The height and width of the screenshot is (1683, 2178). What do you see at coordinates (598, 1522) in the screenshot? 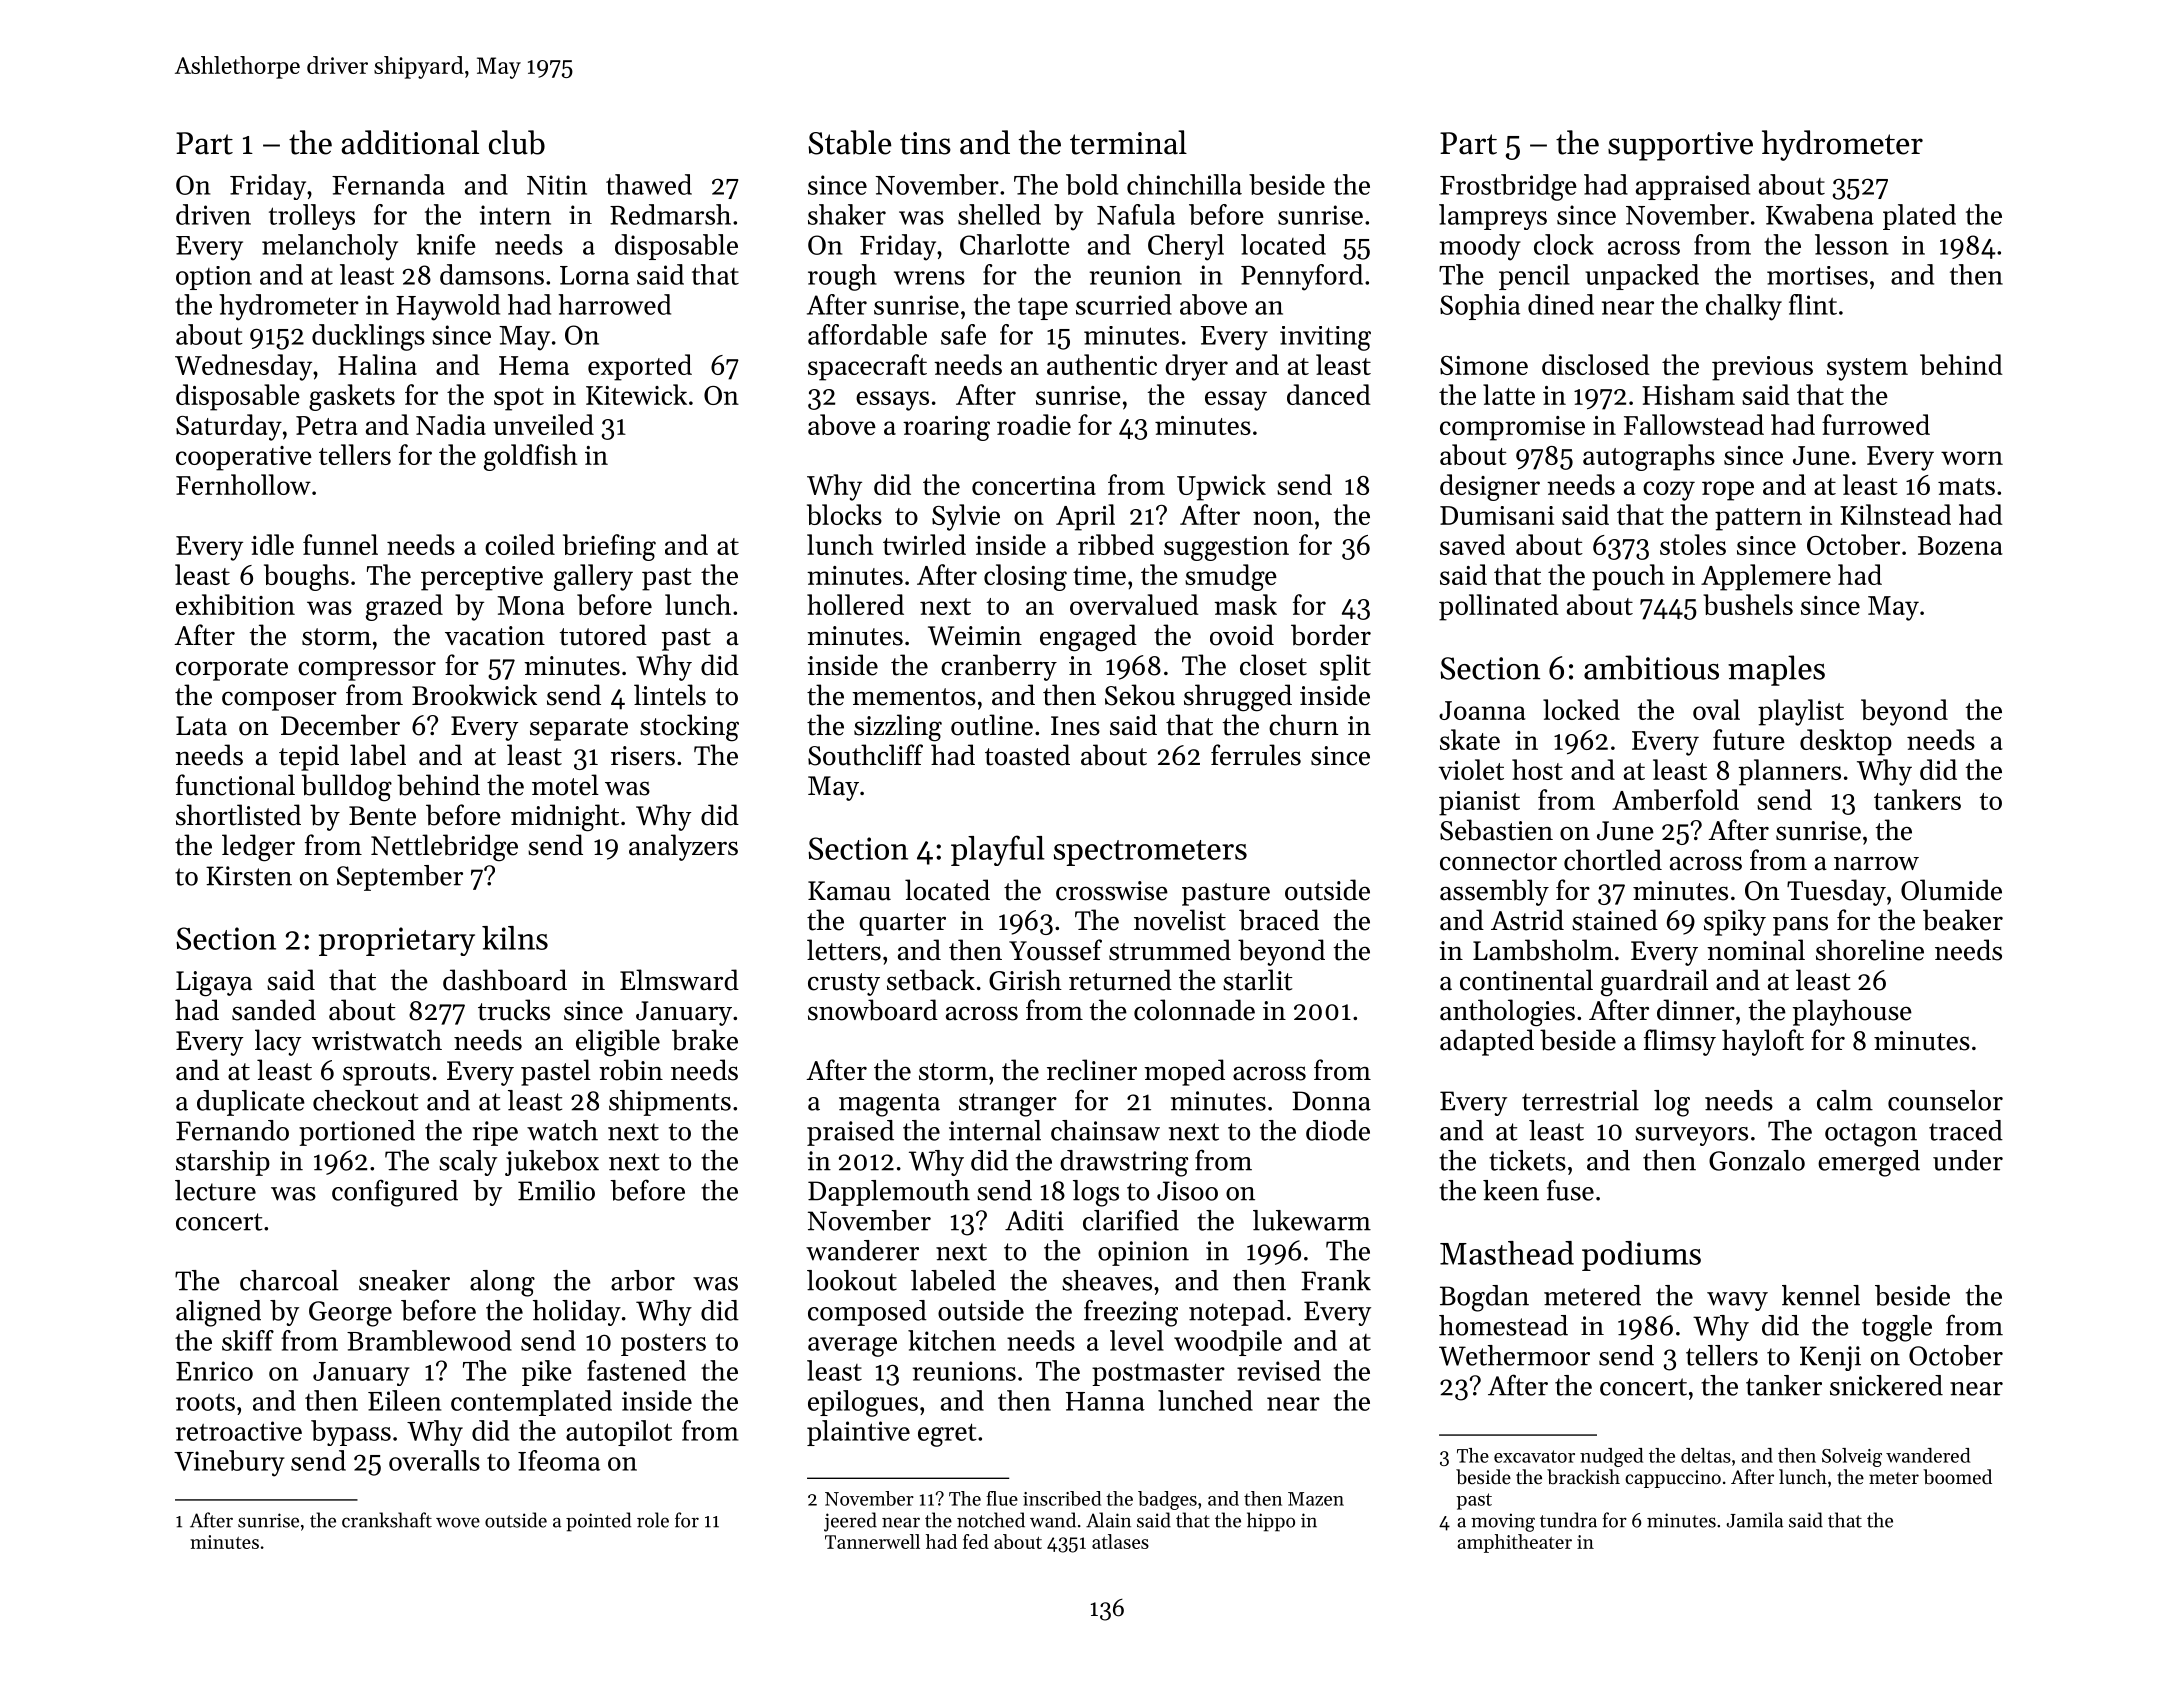
I see `pointed` at bounding box center [598, 1522].
